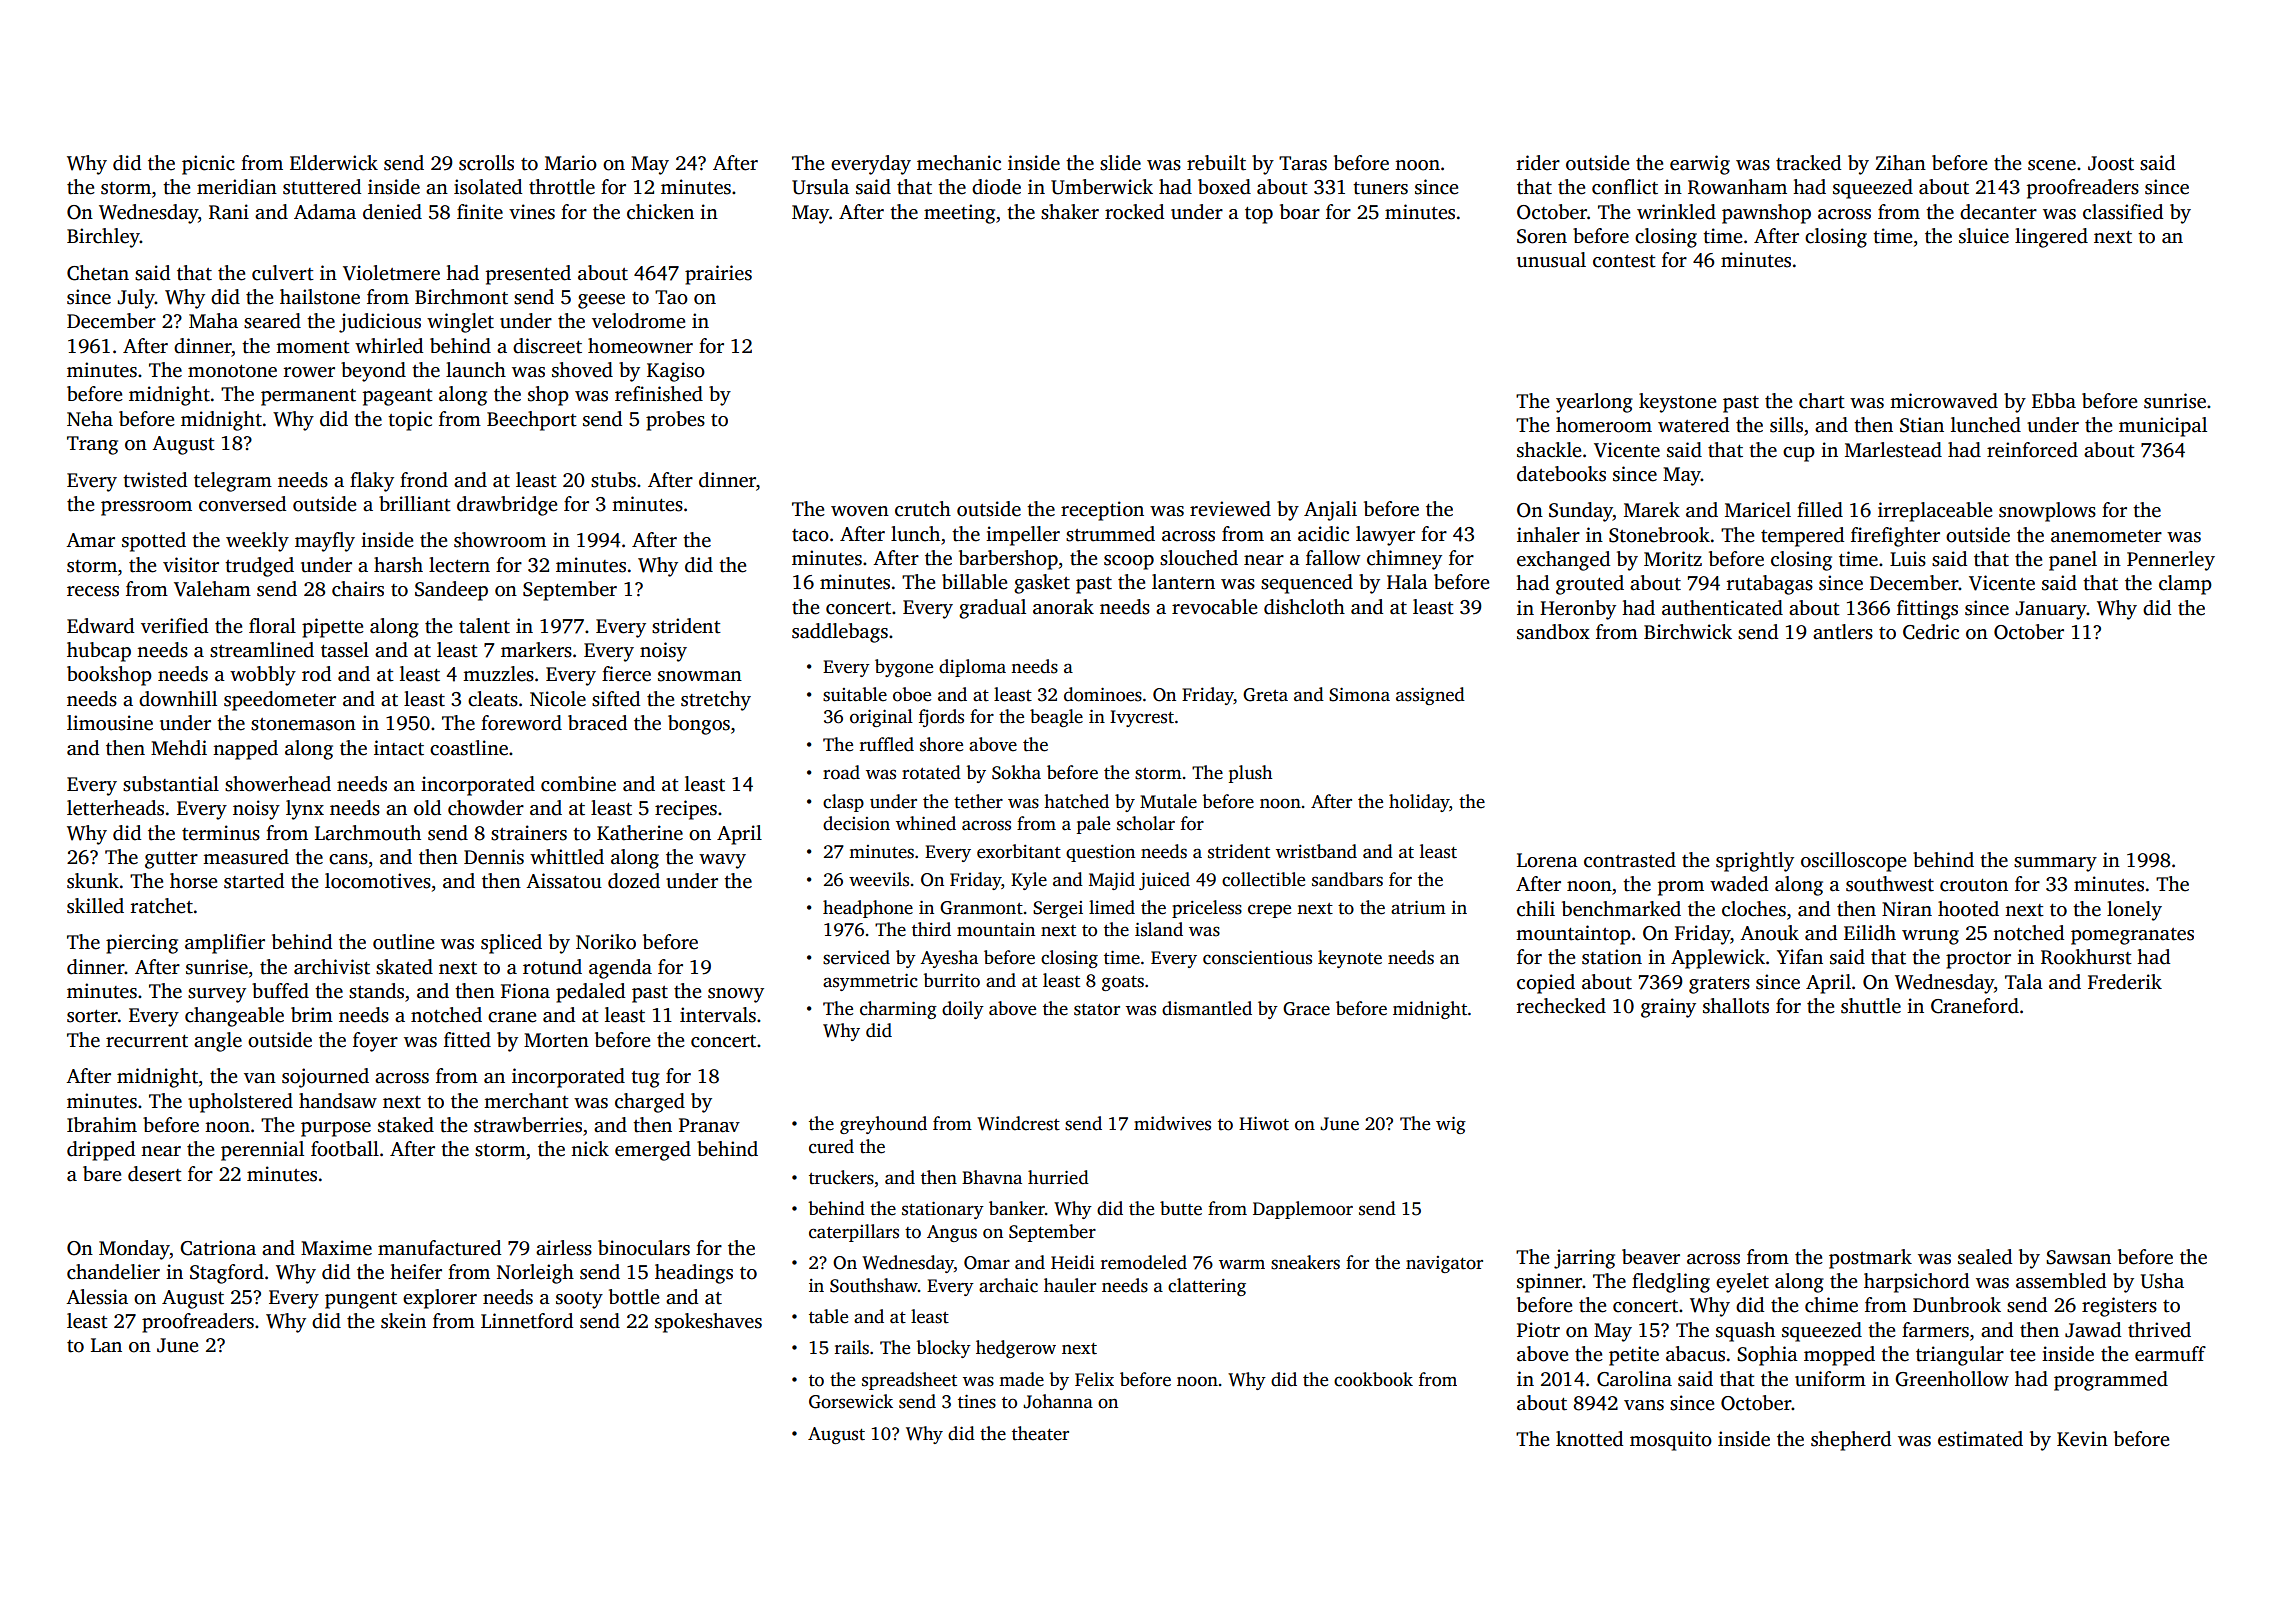 This image has width=2282, height=1614. I want to click on muzzles, so click(498, 674).
